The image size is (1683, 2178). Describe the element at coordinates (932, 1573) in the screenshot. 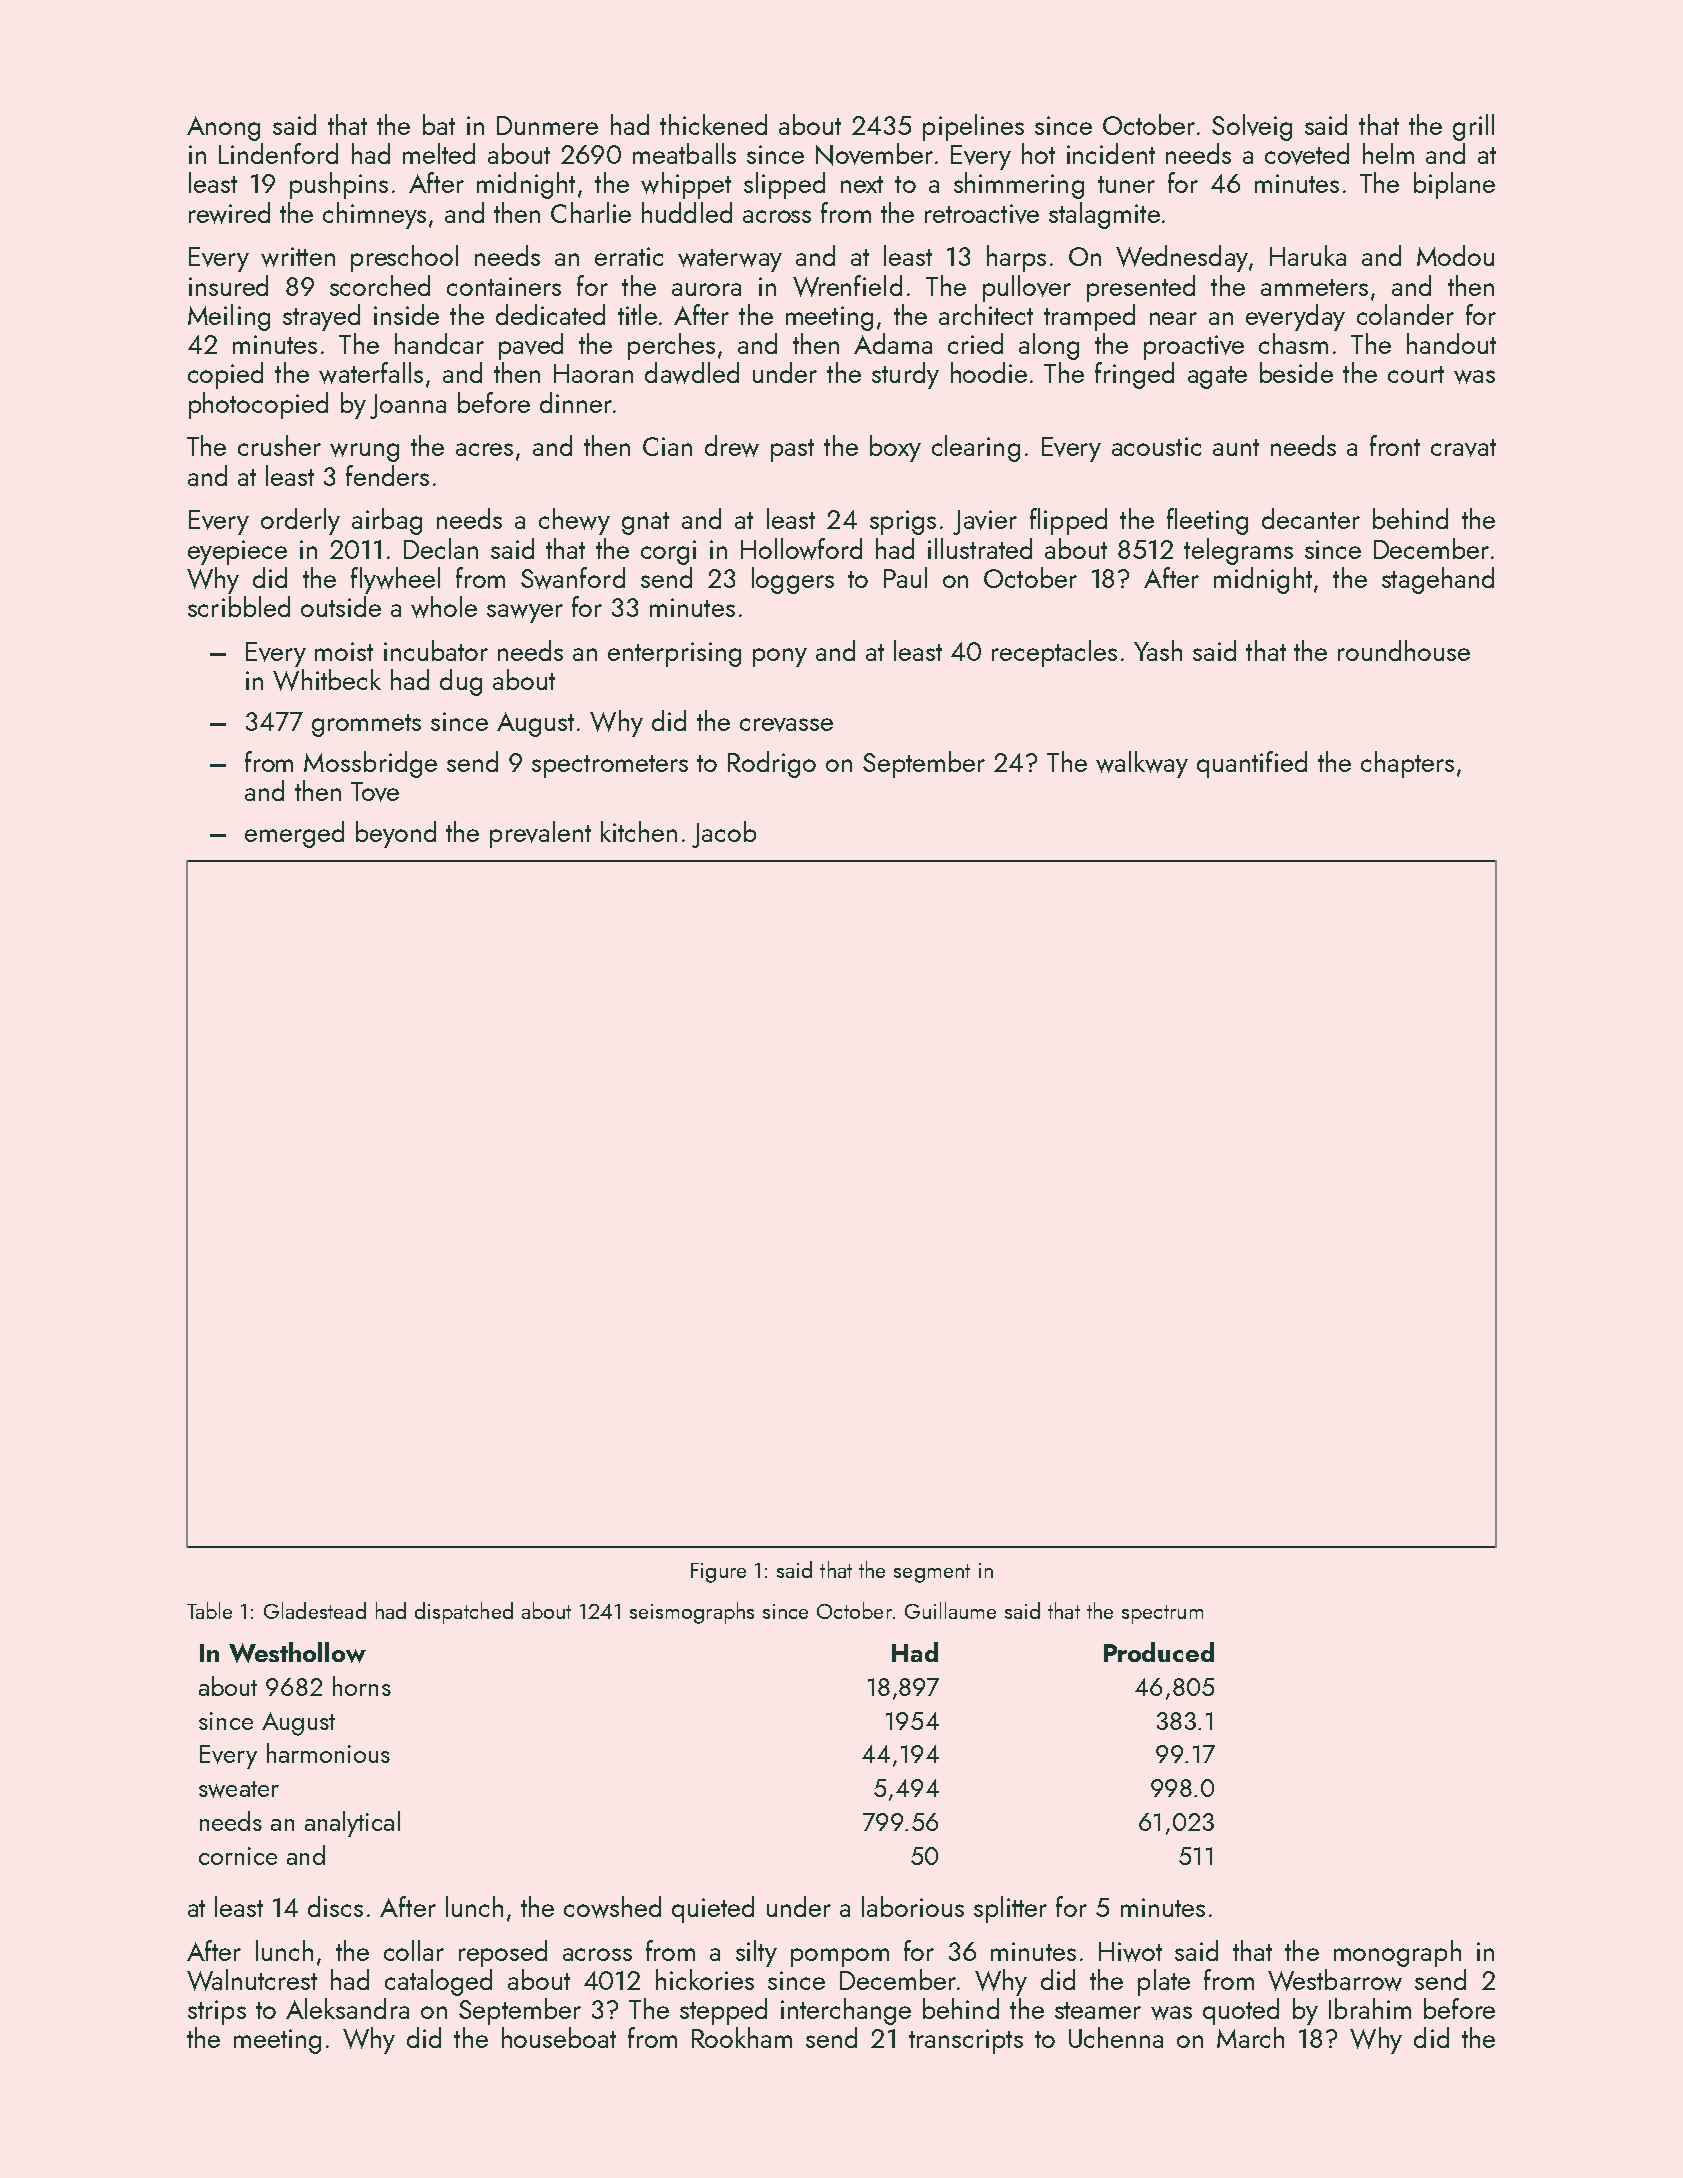

I see `segment` at that location.
